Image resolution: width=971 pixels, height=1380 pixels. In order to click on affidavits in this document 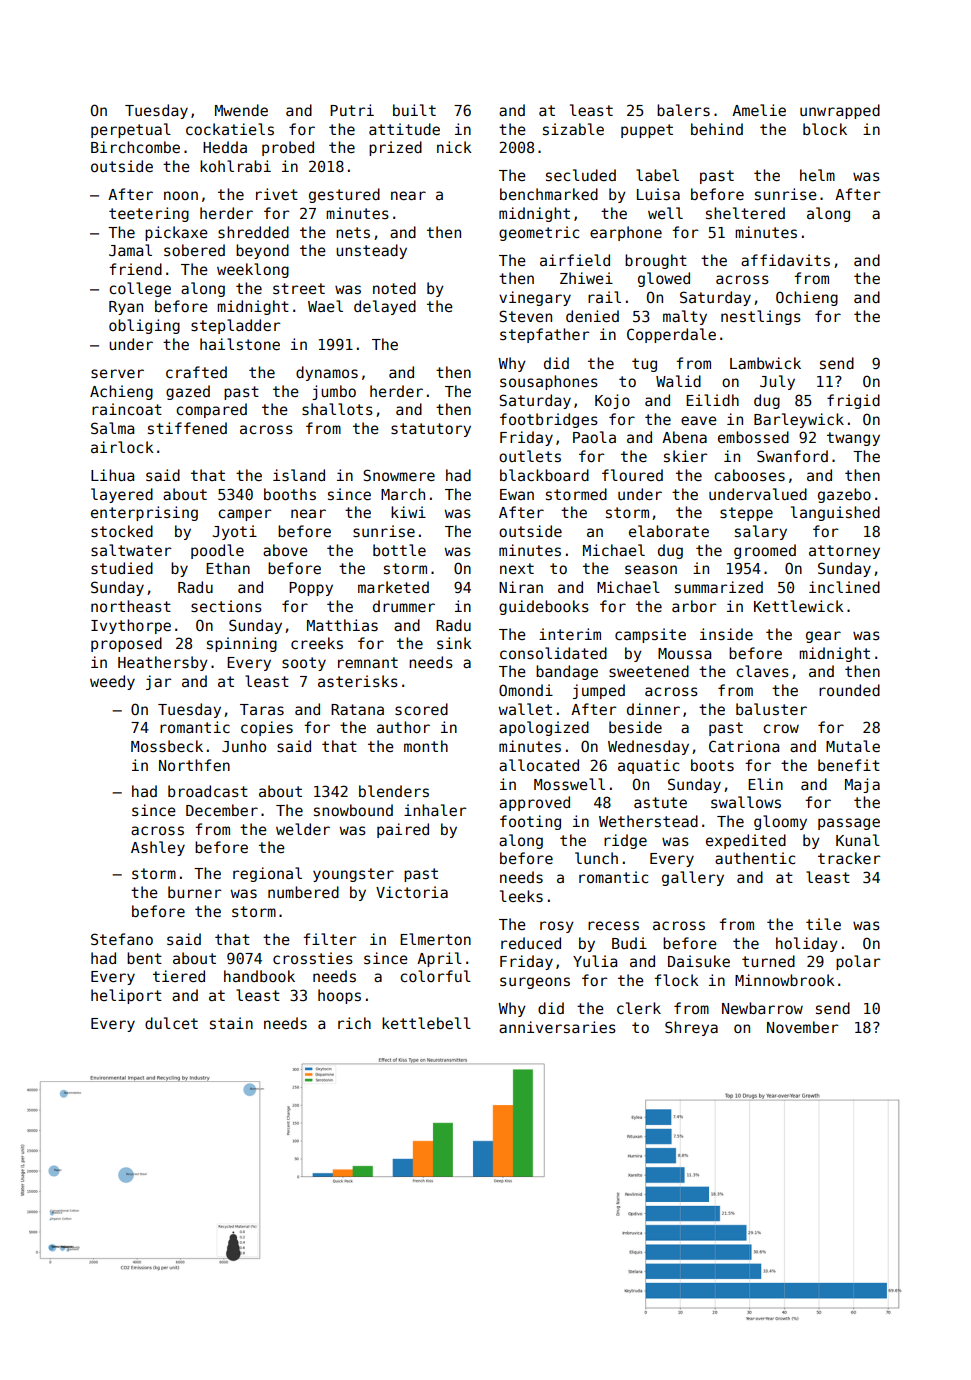, I will do `click(785, 260)`.
